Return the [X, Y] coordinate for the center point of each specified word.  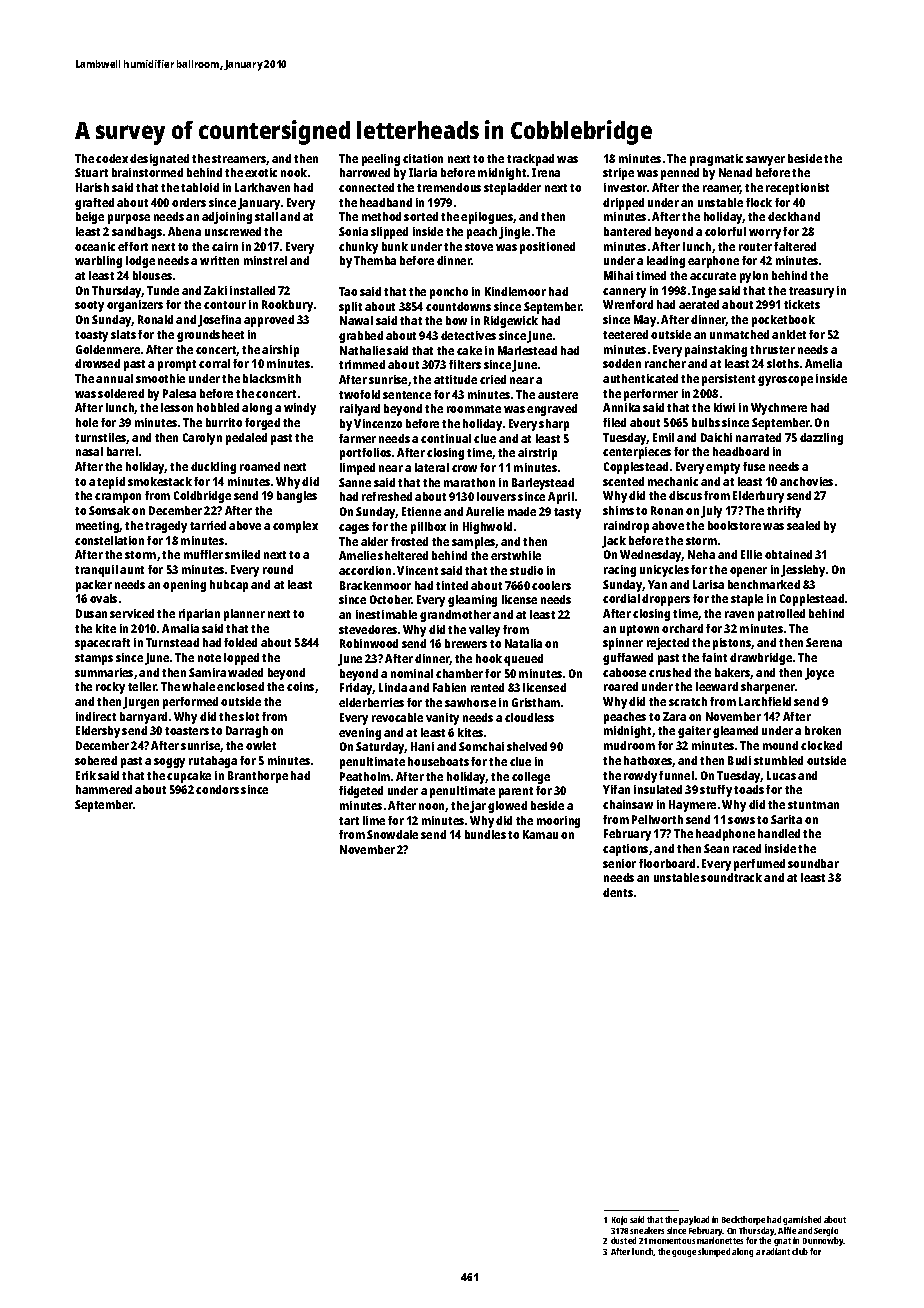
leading [666, 262]
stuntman [813, 805]
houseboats [438, 761]
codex [112, 158]
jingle [514, 233]
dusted [623, 1240]
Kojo [619, 1220]
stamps [94, 659]
